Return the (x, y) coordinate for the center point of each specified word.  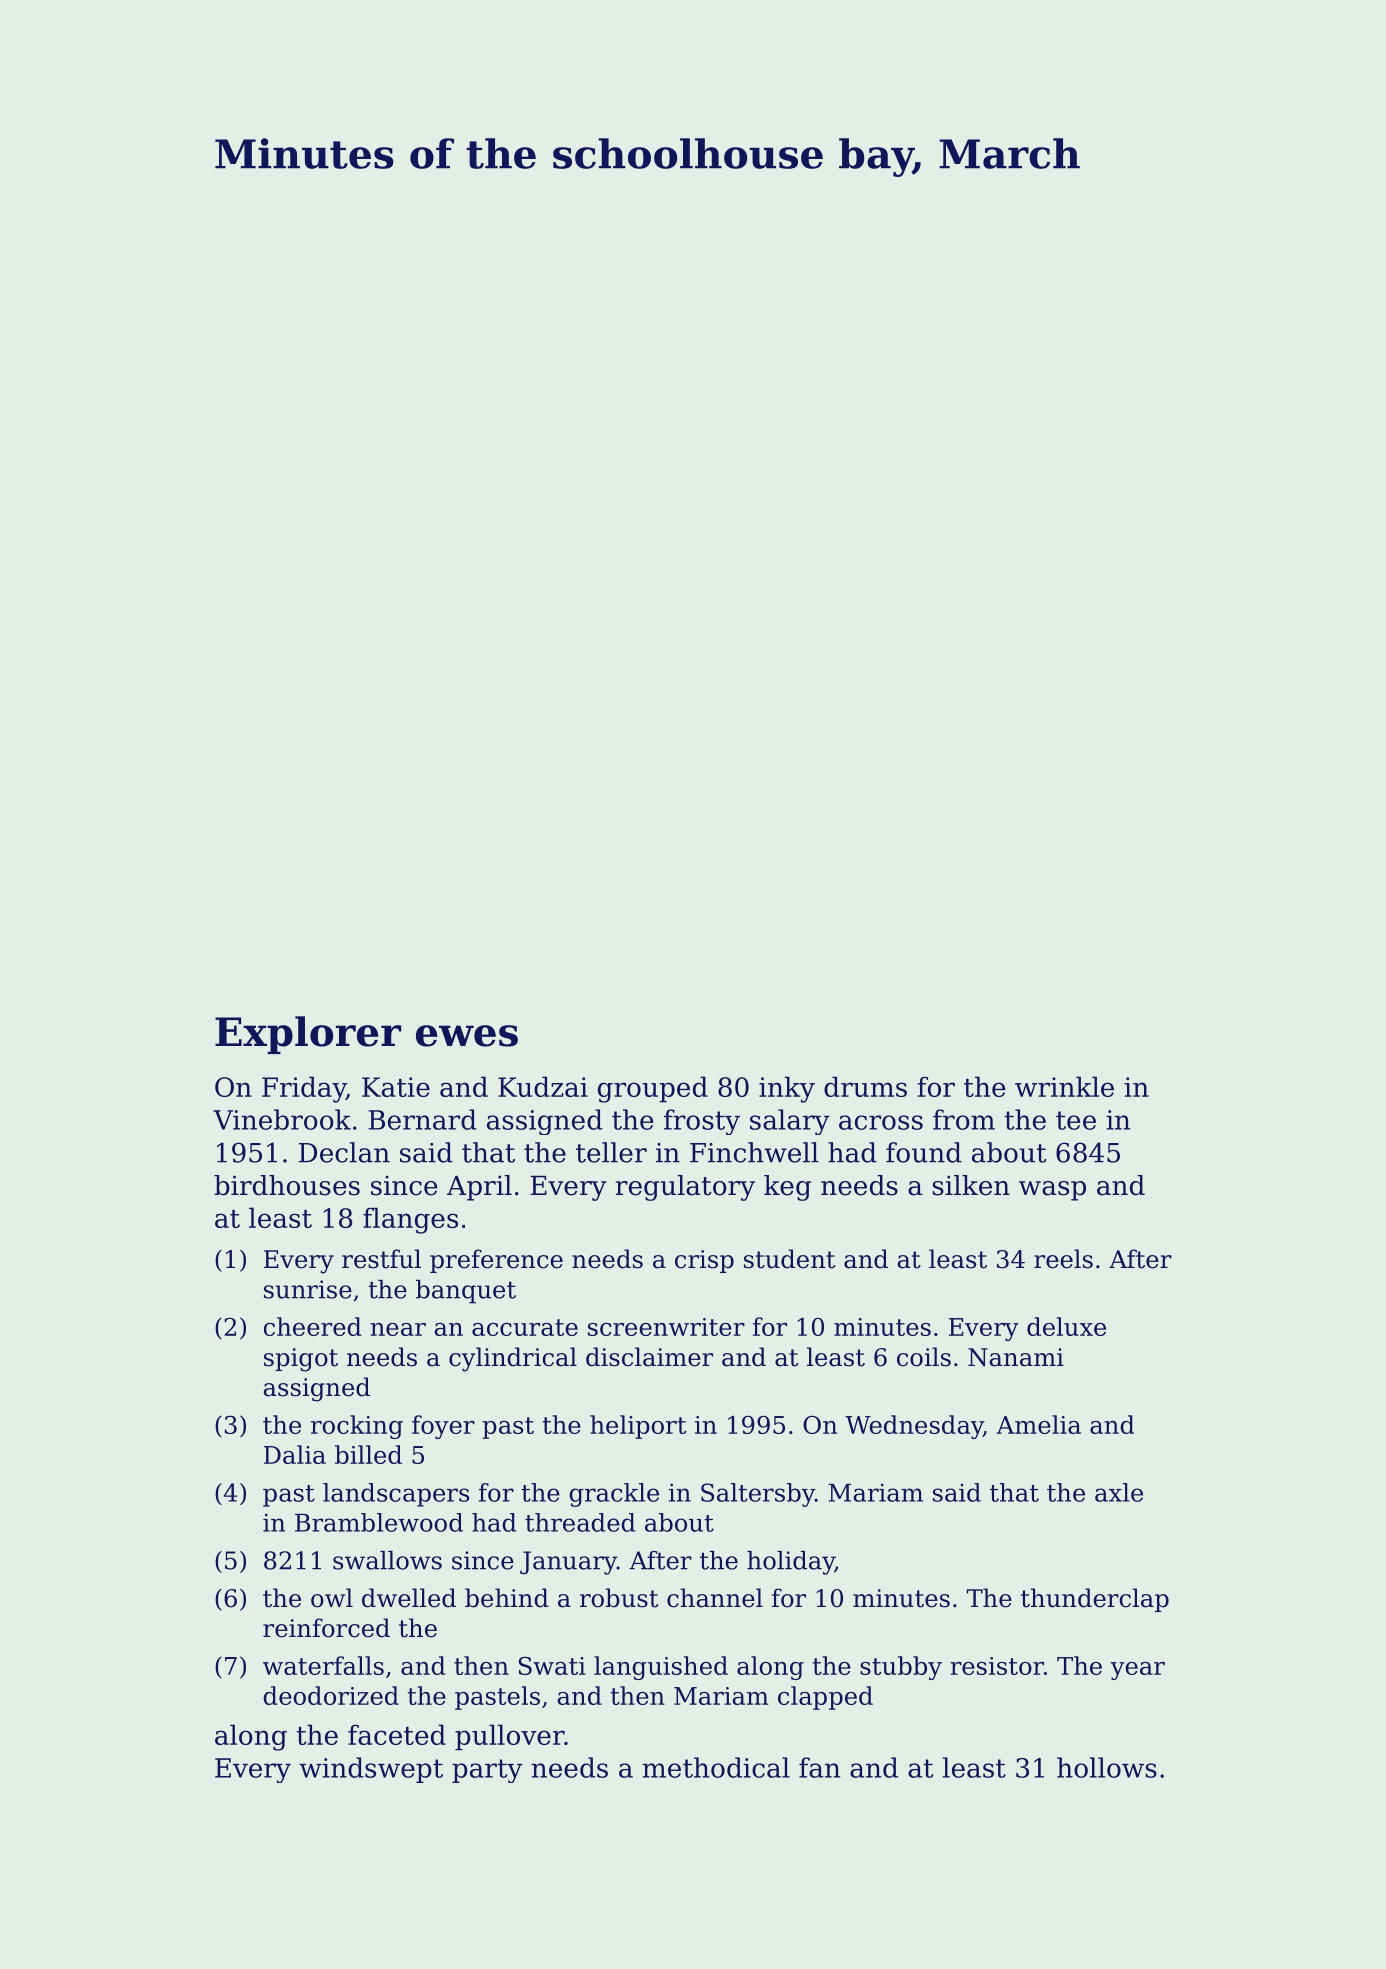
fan (819, 1767)
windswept (371, 1770)
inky (787, 1089)
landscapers (396, 1495)
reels (1063, 1259)
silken (971, 1185)
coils (924, 1357)
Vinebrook (282, 1119)
